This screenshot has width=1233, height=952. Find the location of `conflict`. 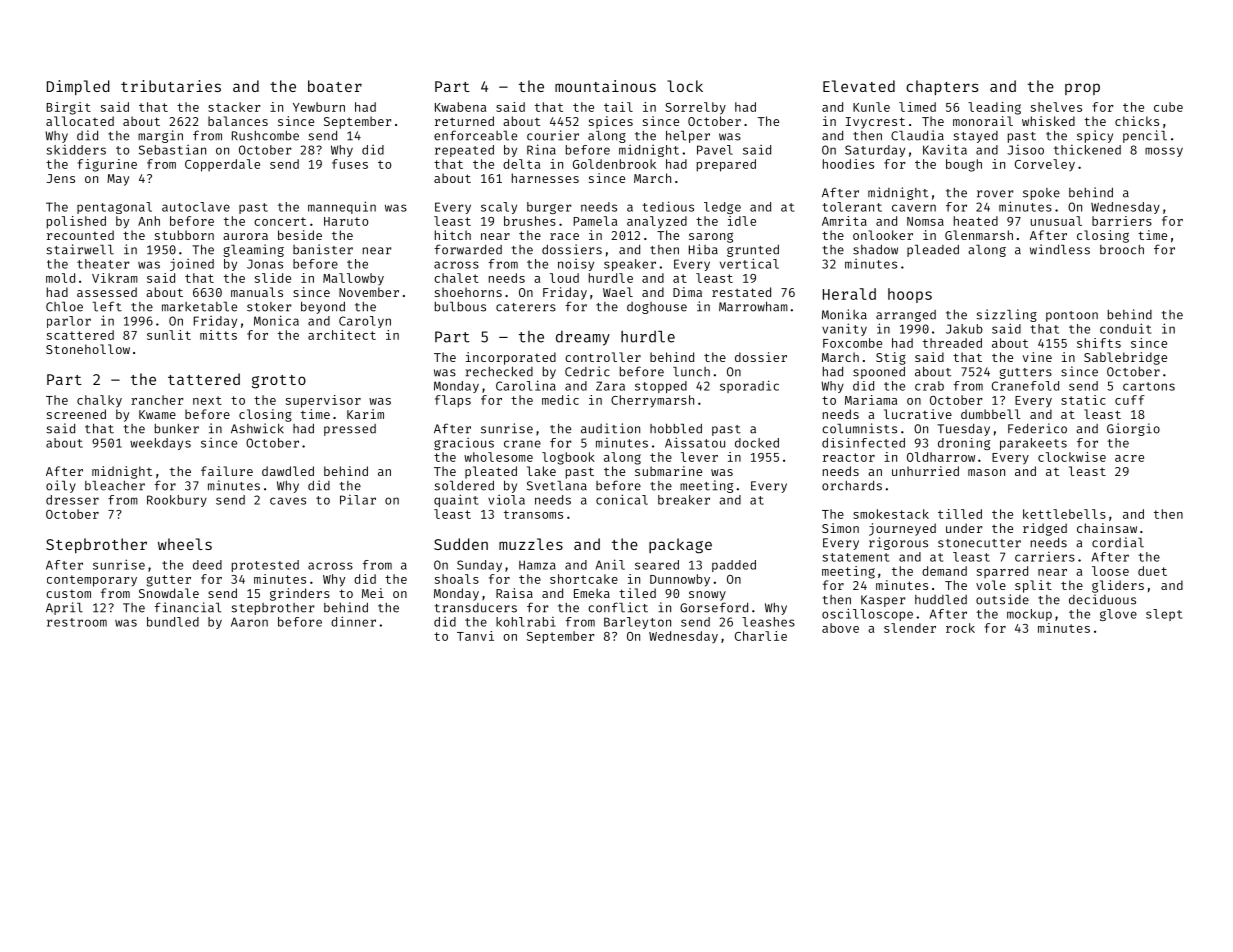

conflict is located at coordinates (618, 607).
